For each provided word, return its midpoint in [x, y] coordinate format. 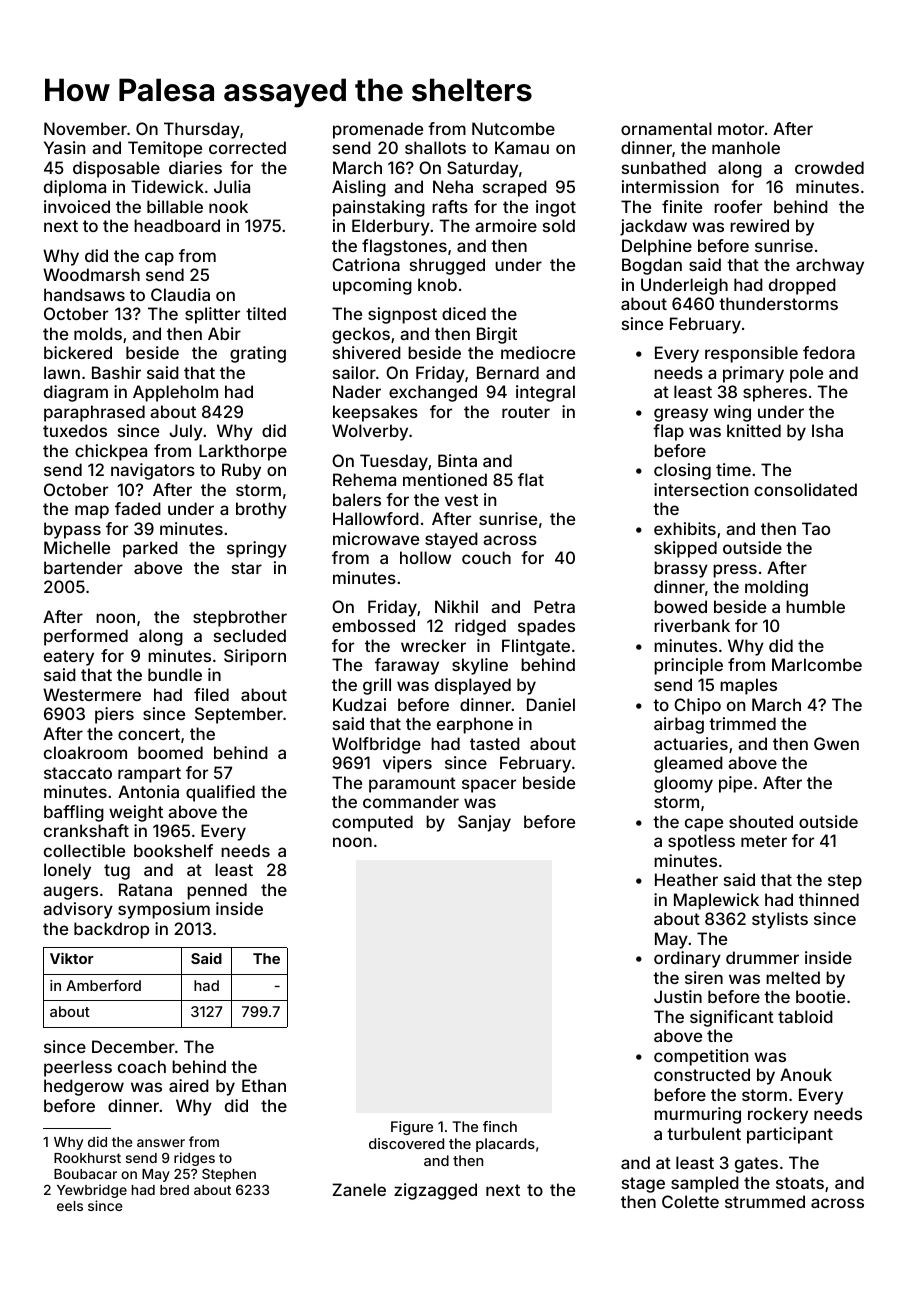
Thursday [202, 130]
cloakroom [85, 752]
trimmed [742, 723]
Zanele [359, 1189]
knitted [754, 430]
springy [257, 549]
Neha [453, 186]
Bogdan [652, 266]
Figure [412, 1128]
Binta [457, 460]
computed [372, 823]
